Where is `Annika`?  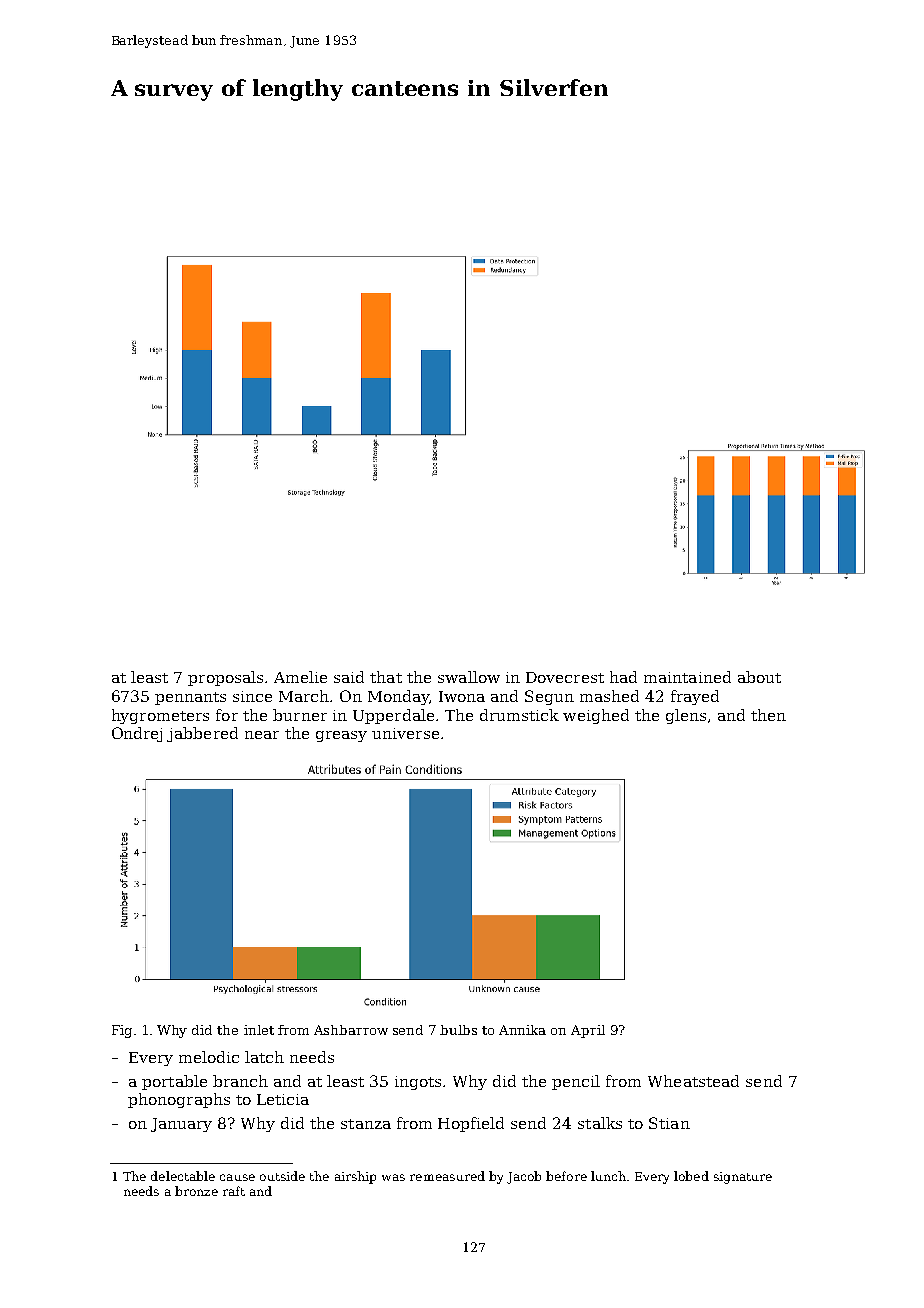 Annika is located at coordinates (522, 1030).
